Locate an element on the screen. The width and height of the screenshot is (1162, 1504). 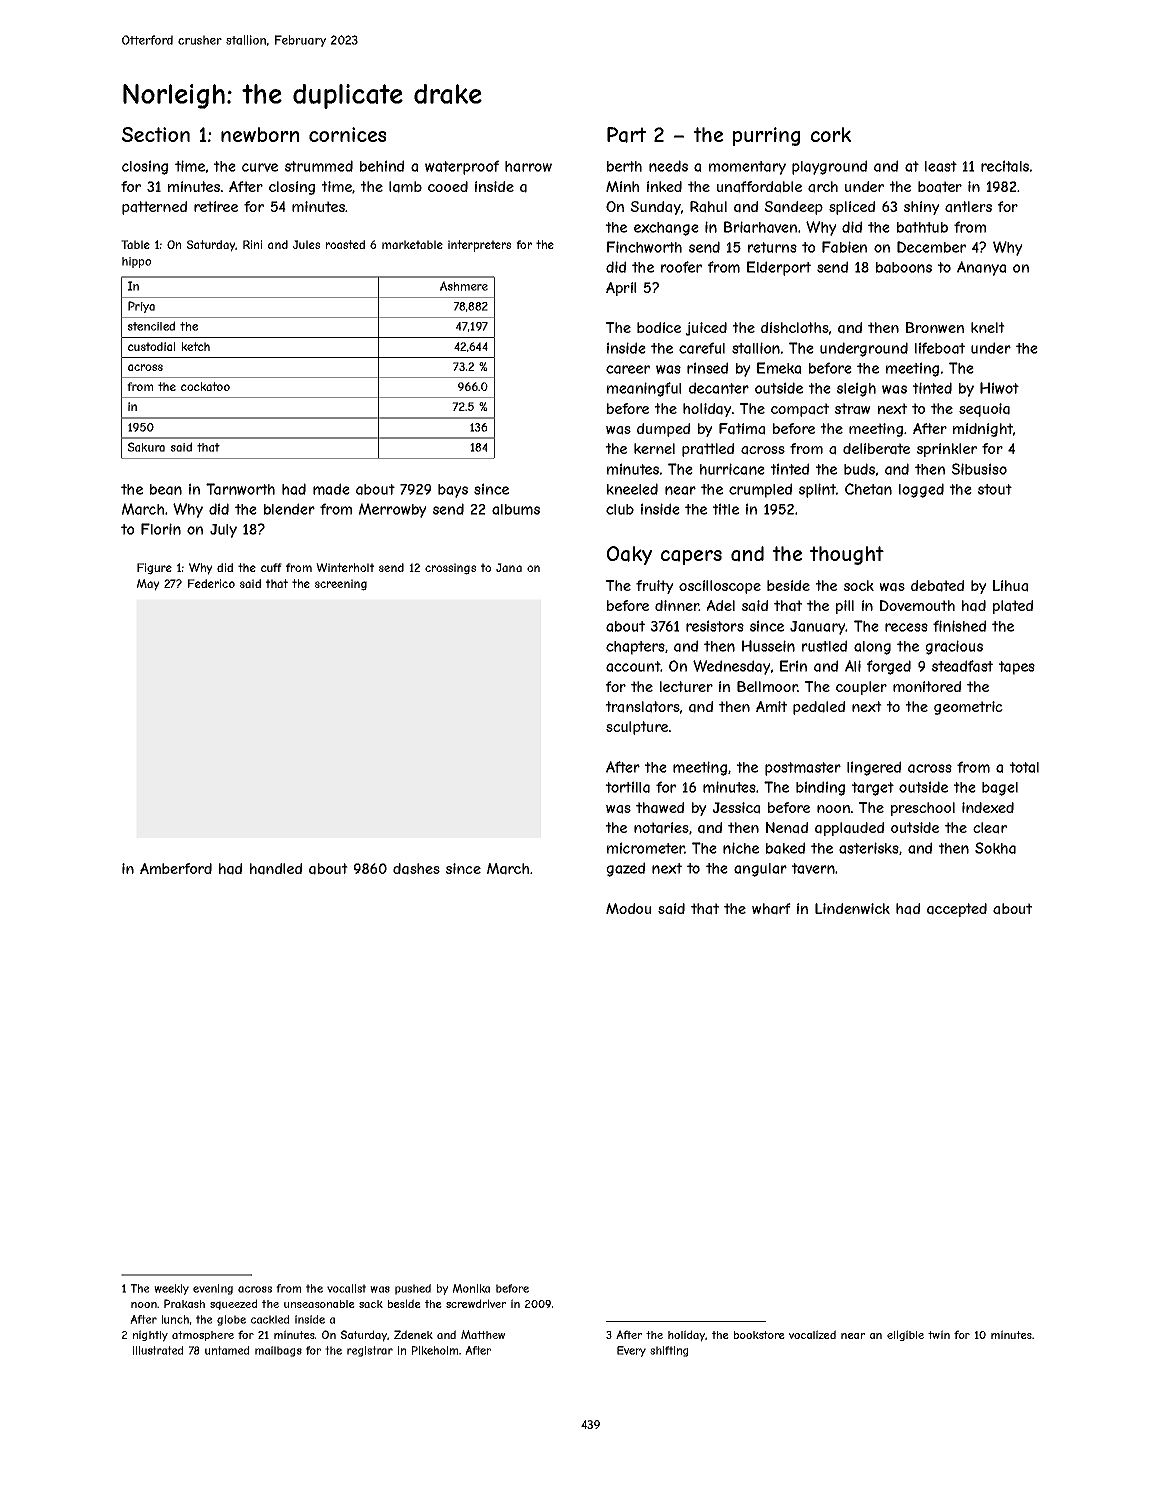
vocalized is located at coordinates (812, 1334).
